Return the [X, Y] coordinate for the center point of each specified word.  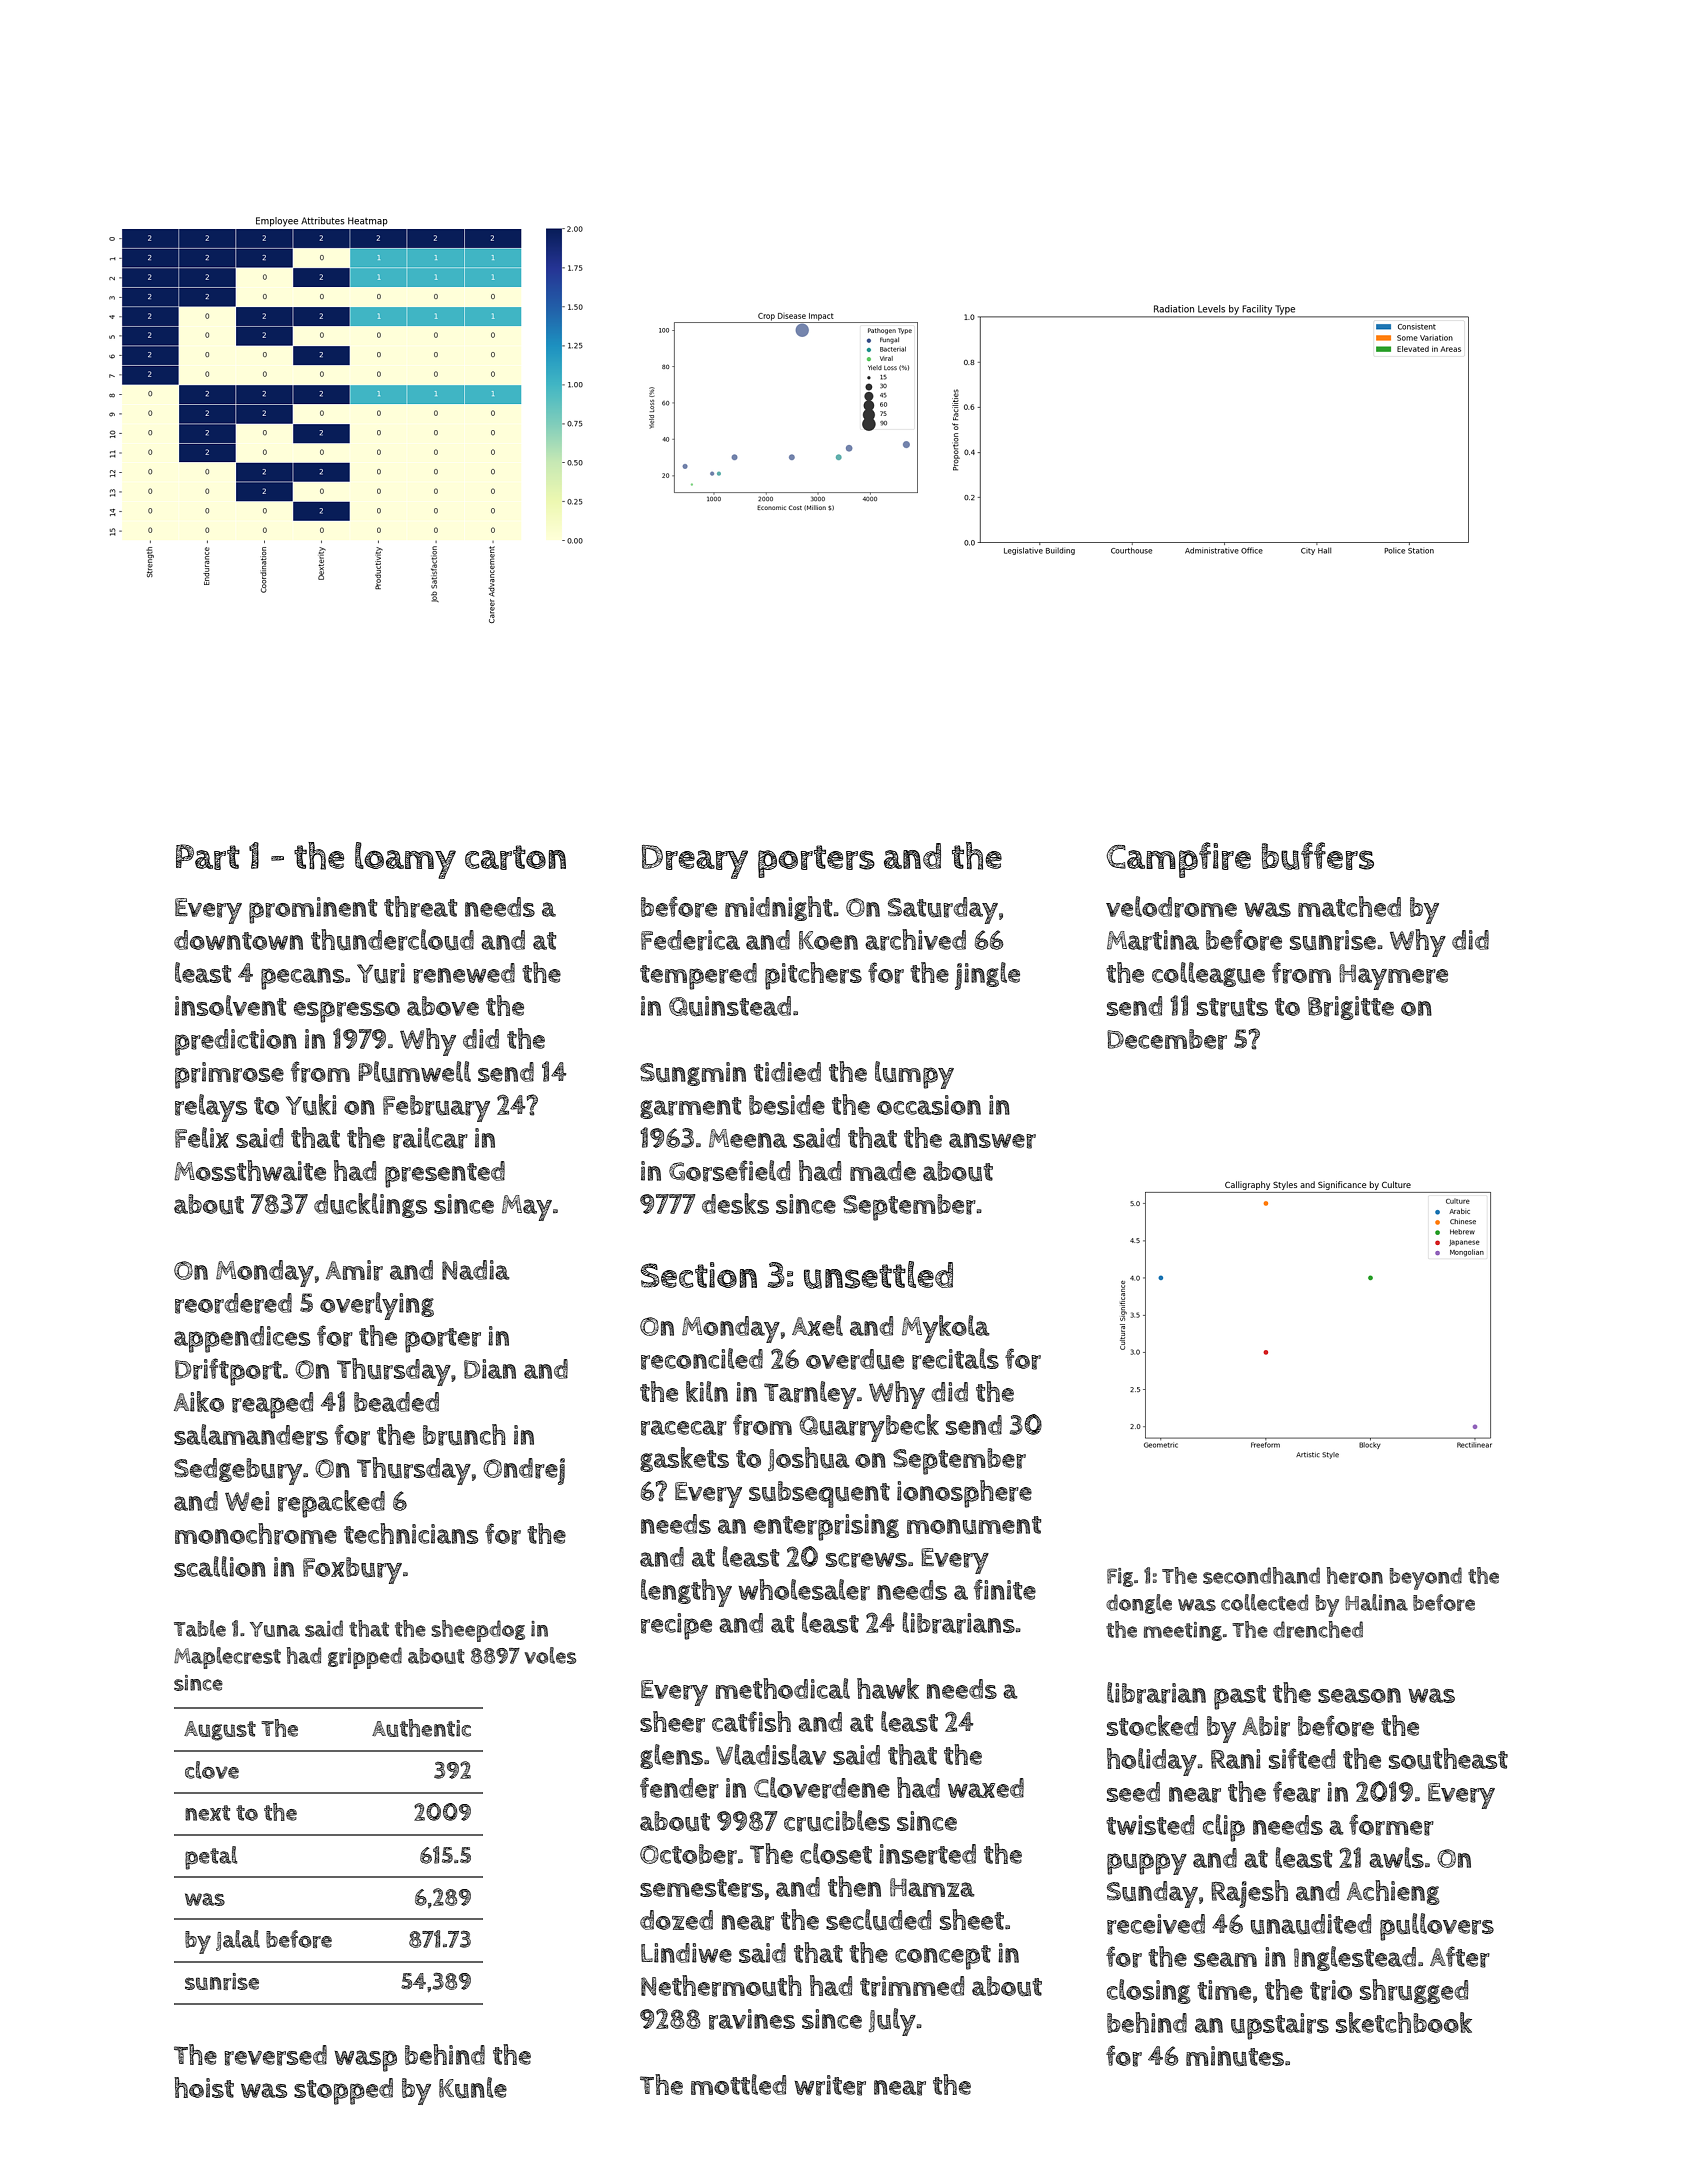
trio [1331, 1990]
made [883, 1171]
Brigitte [1351, 1008]
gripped [365, 1658]
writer [830, 2085]
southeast [1448, 1759]
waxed [986, 1788]
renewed [464, 973]
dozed [676, 1920]
